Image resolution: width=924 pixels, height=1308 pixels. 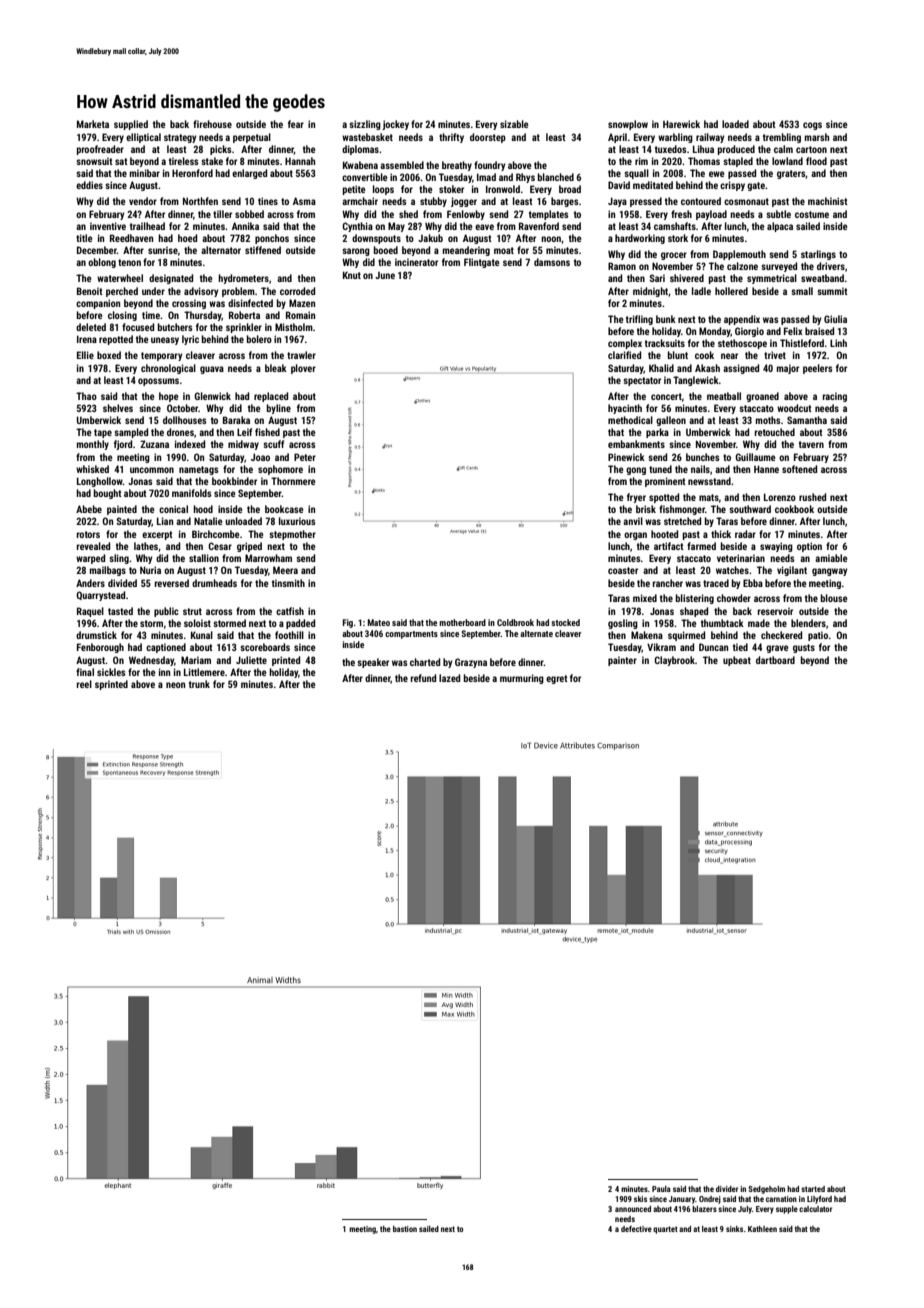 I want to click on bastion, so click(x=405, y=1229).
